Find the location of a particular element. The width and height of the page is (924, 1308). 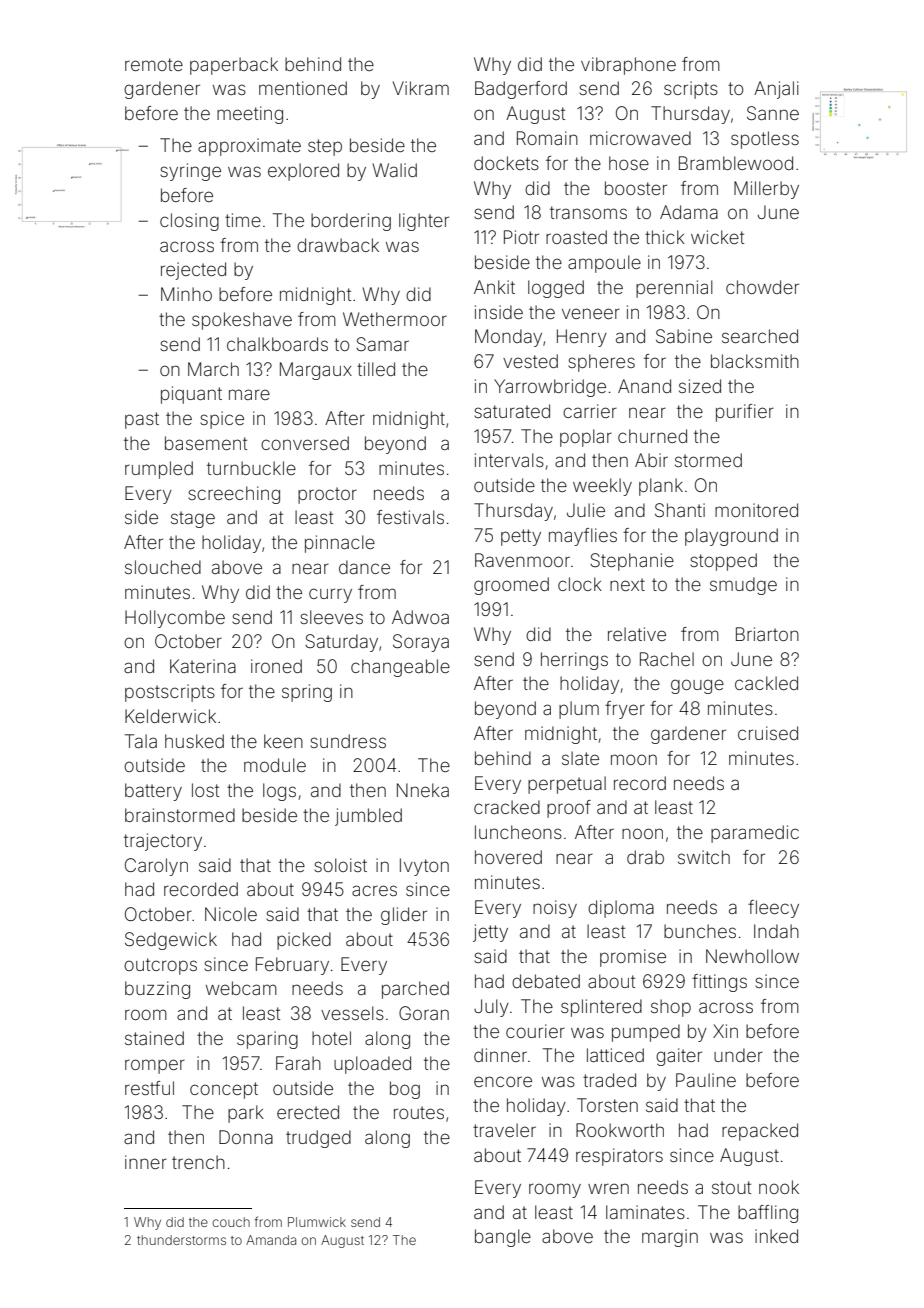

vibraphone is located at coordinates (628, 66).
